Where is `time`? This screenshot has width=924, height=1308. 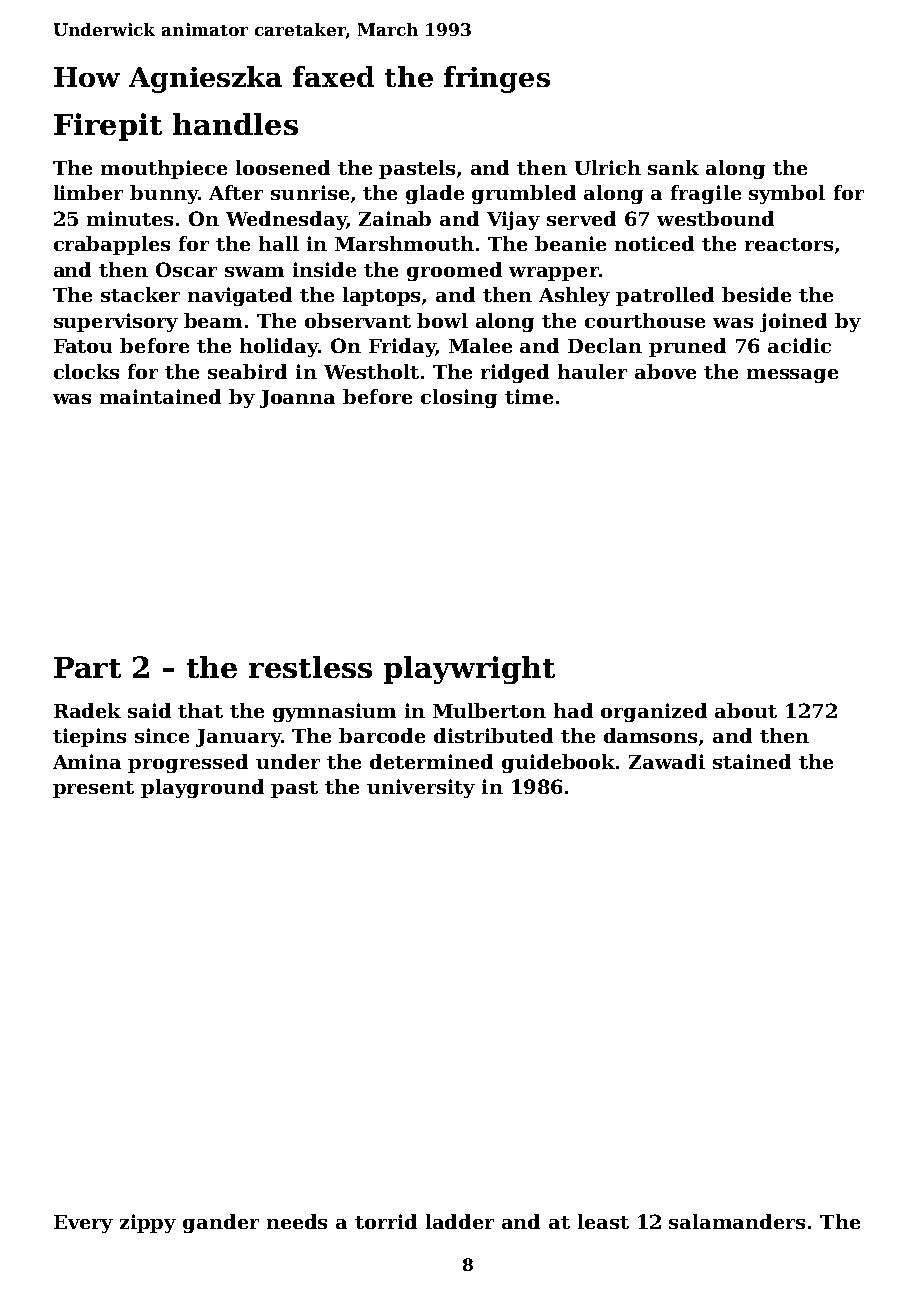 time is located at coordinates (529, 396).
